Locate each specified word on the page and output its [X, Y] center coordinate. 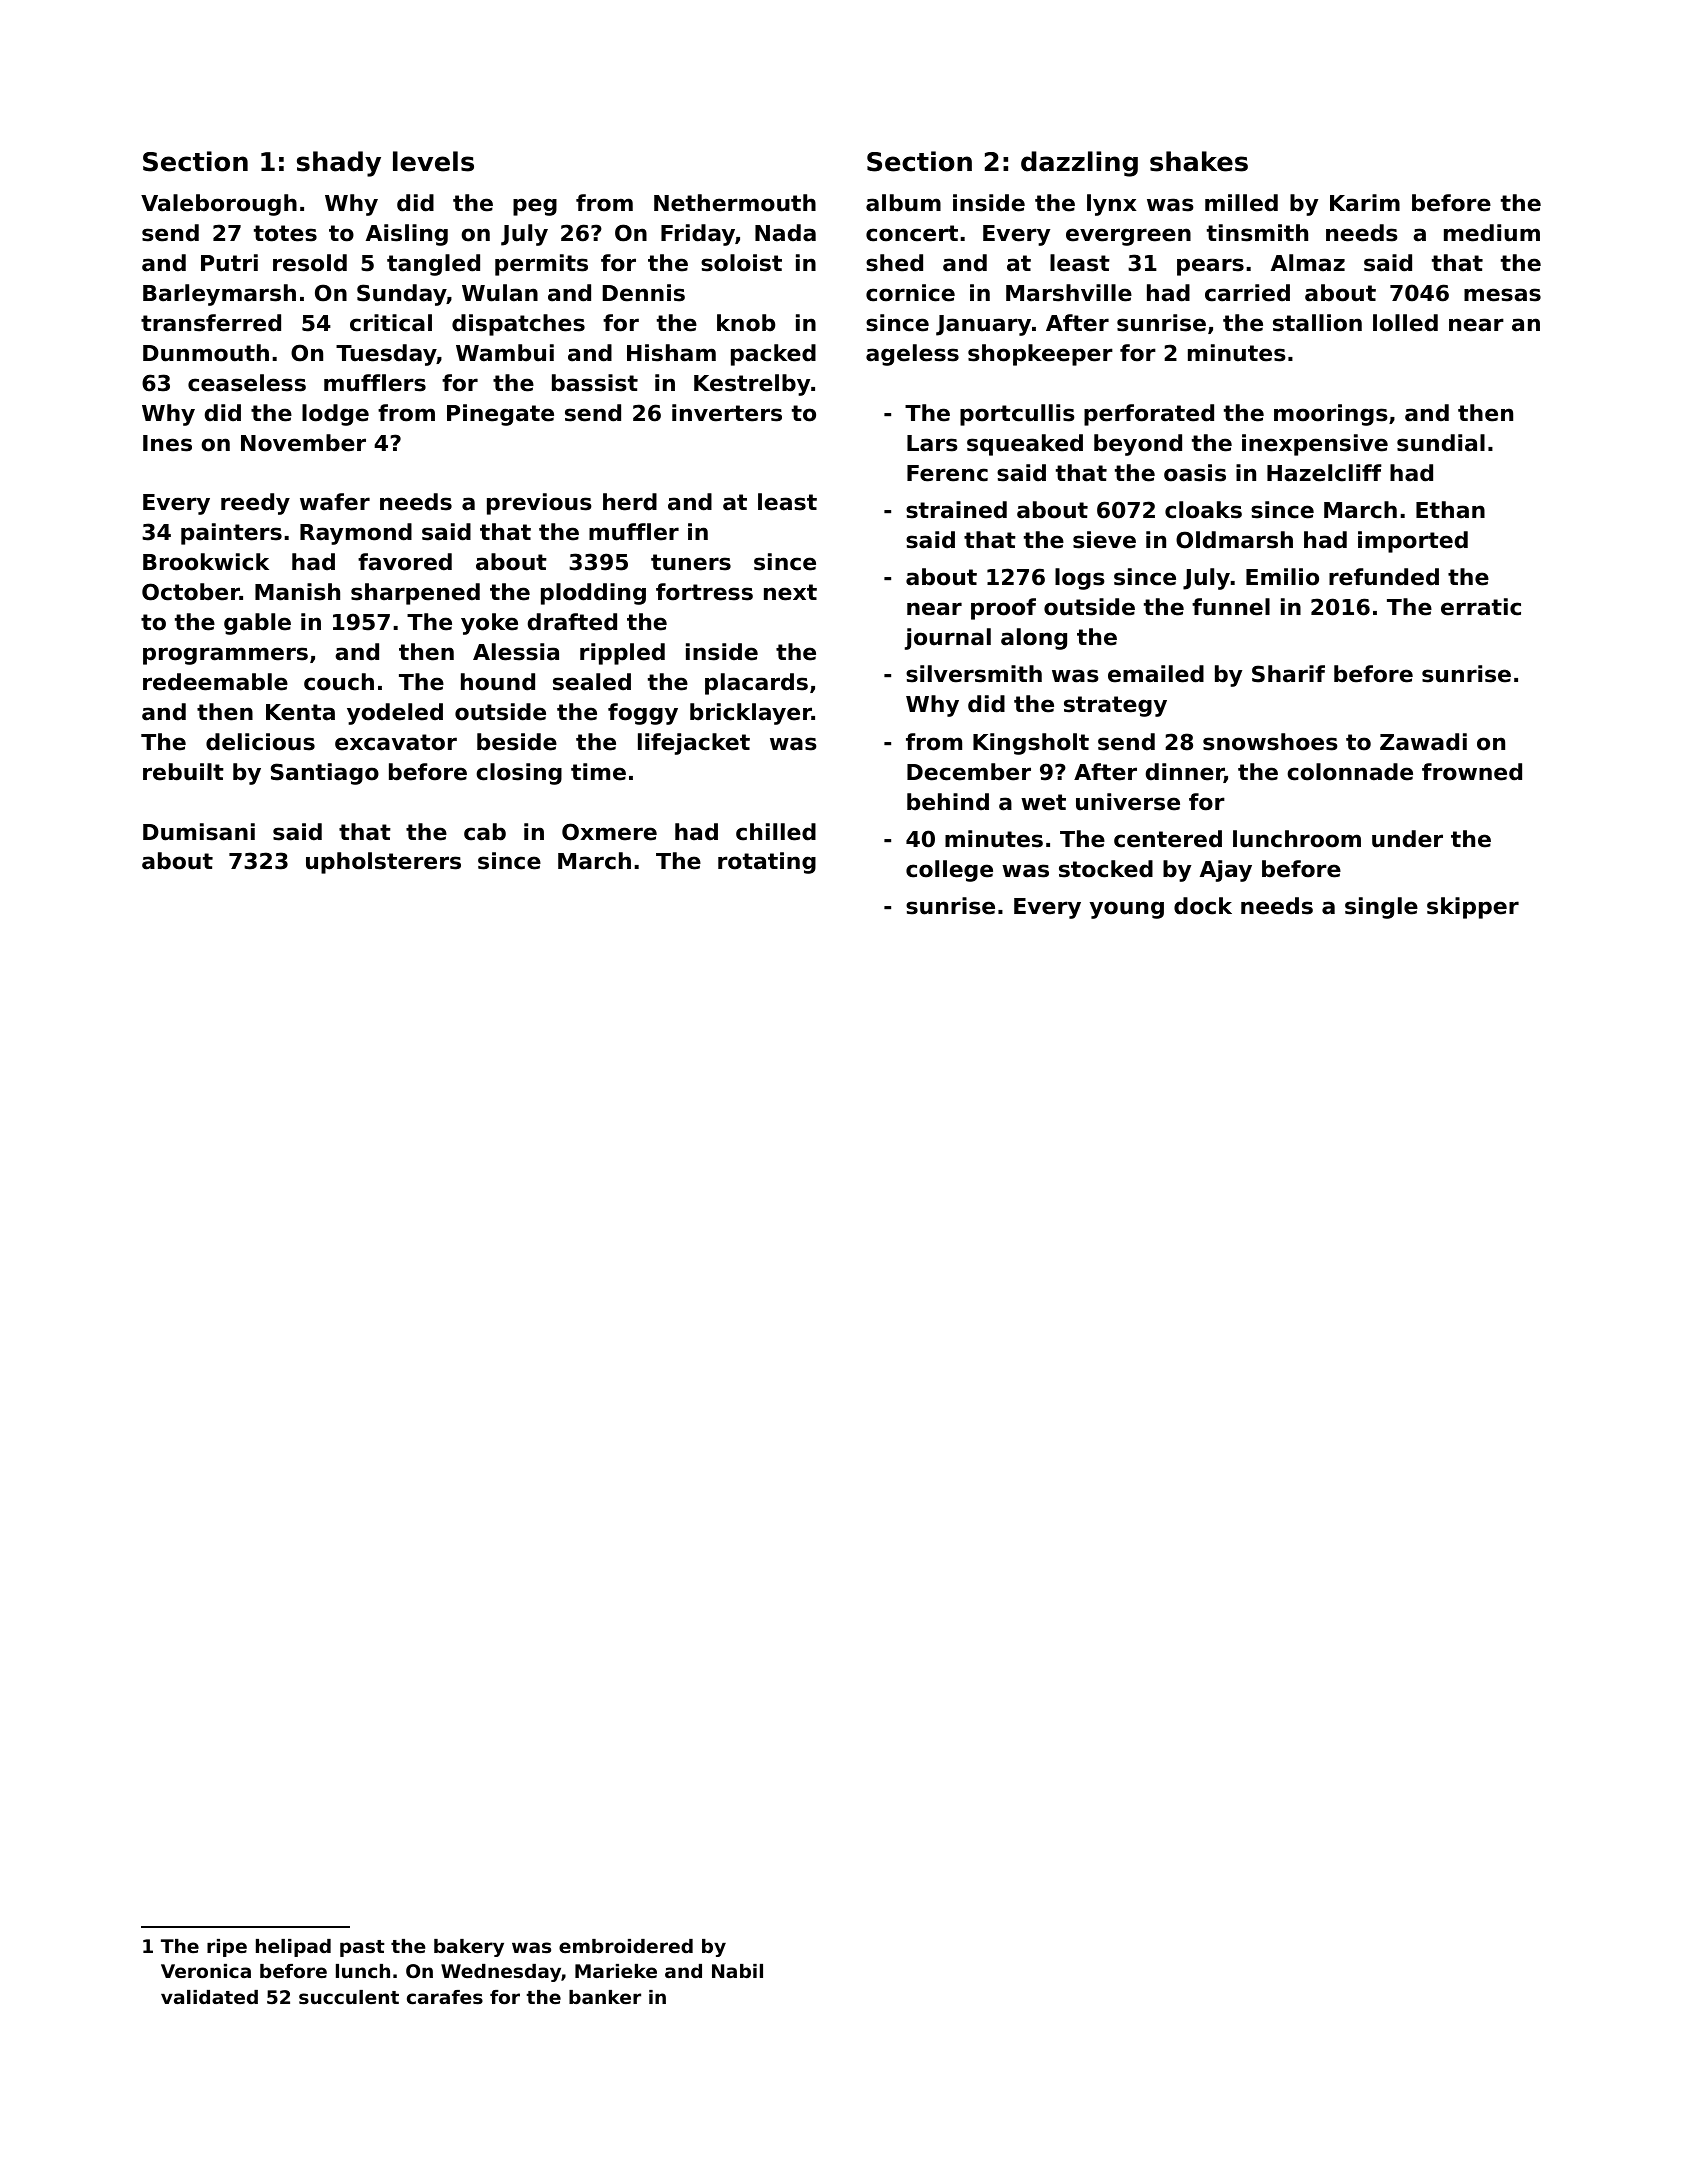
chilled [776, 832]
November [303, 443]
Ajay [1226, 871]
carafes [445, 1997]
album [903, 203]
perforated [1149, 415]
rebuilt [183, 772]
